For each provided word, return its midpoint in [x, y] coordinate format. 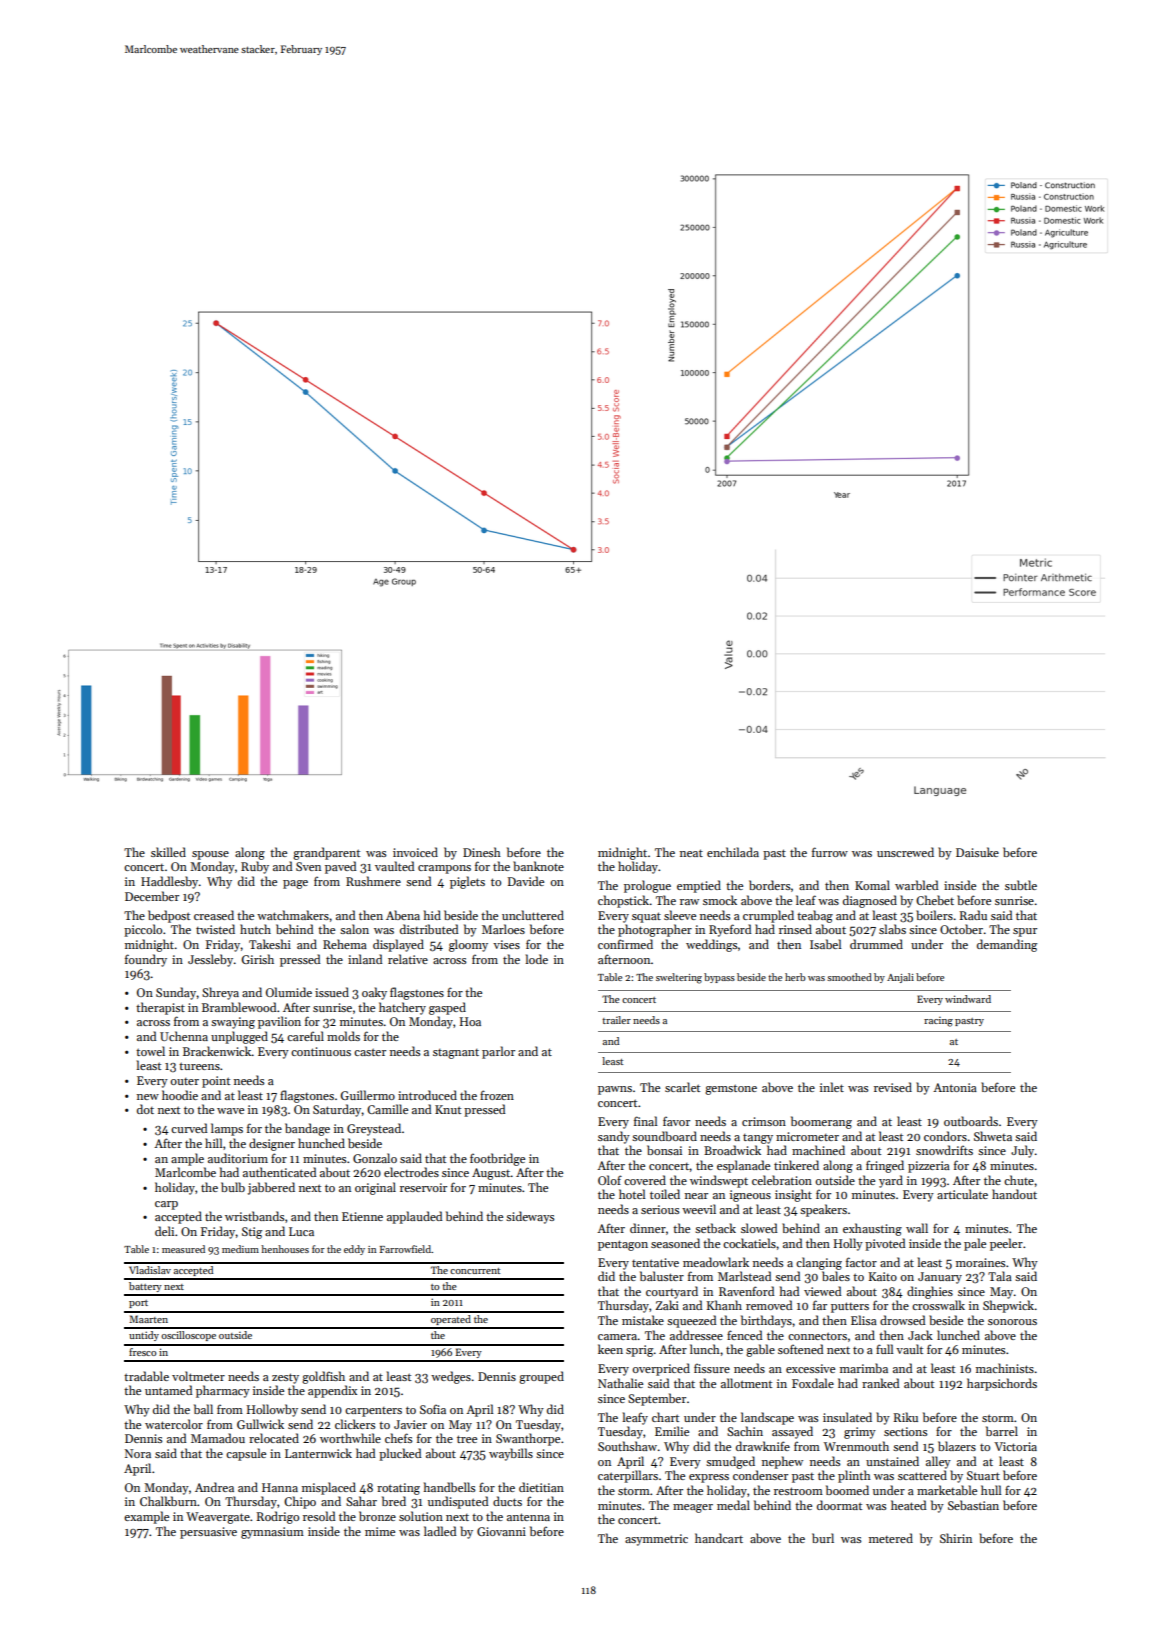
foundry [146, 960]
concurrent [475, 1271]
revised [893, 1087]
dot [145, 1109]
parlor [498, 1052]
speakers [823, 1210]
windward [968, 999]
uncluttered [533, 915]
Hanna [280, 1487]
